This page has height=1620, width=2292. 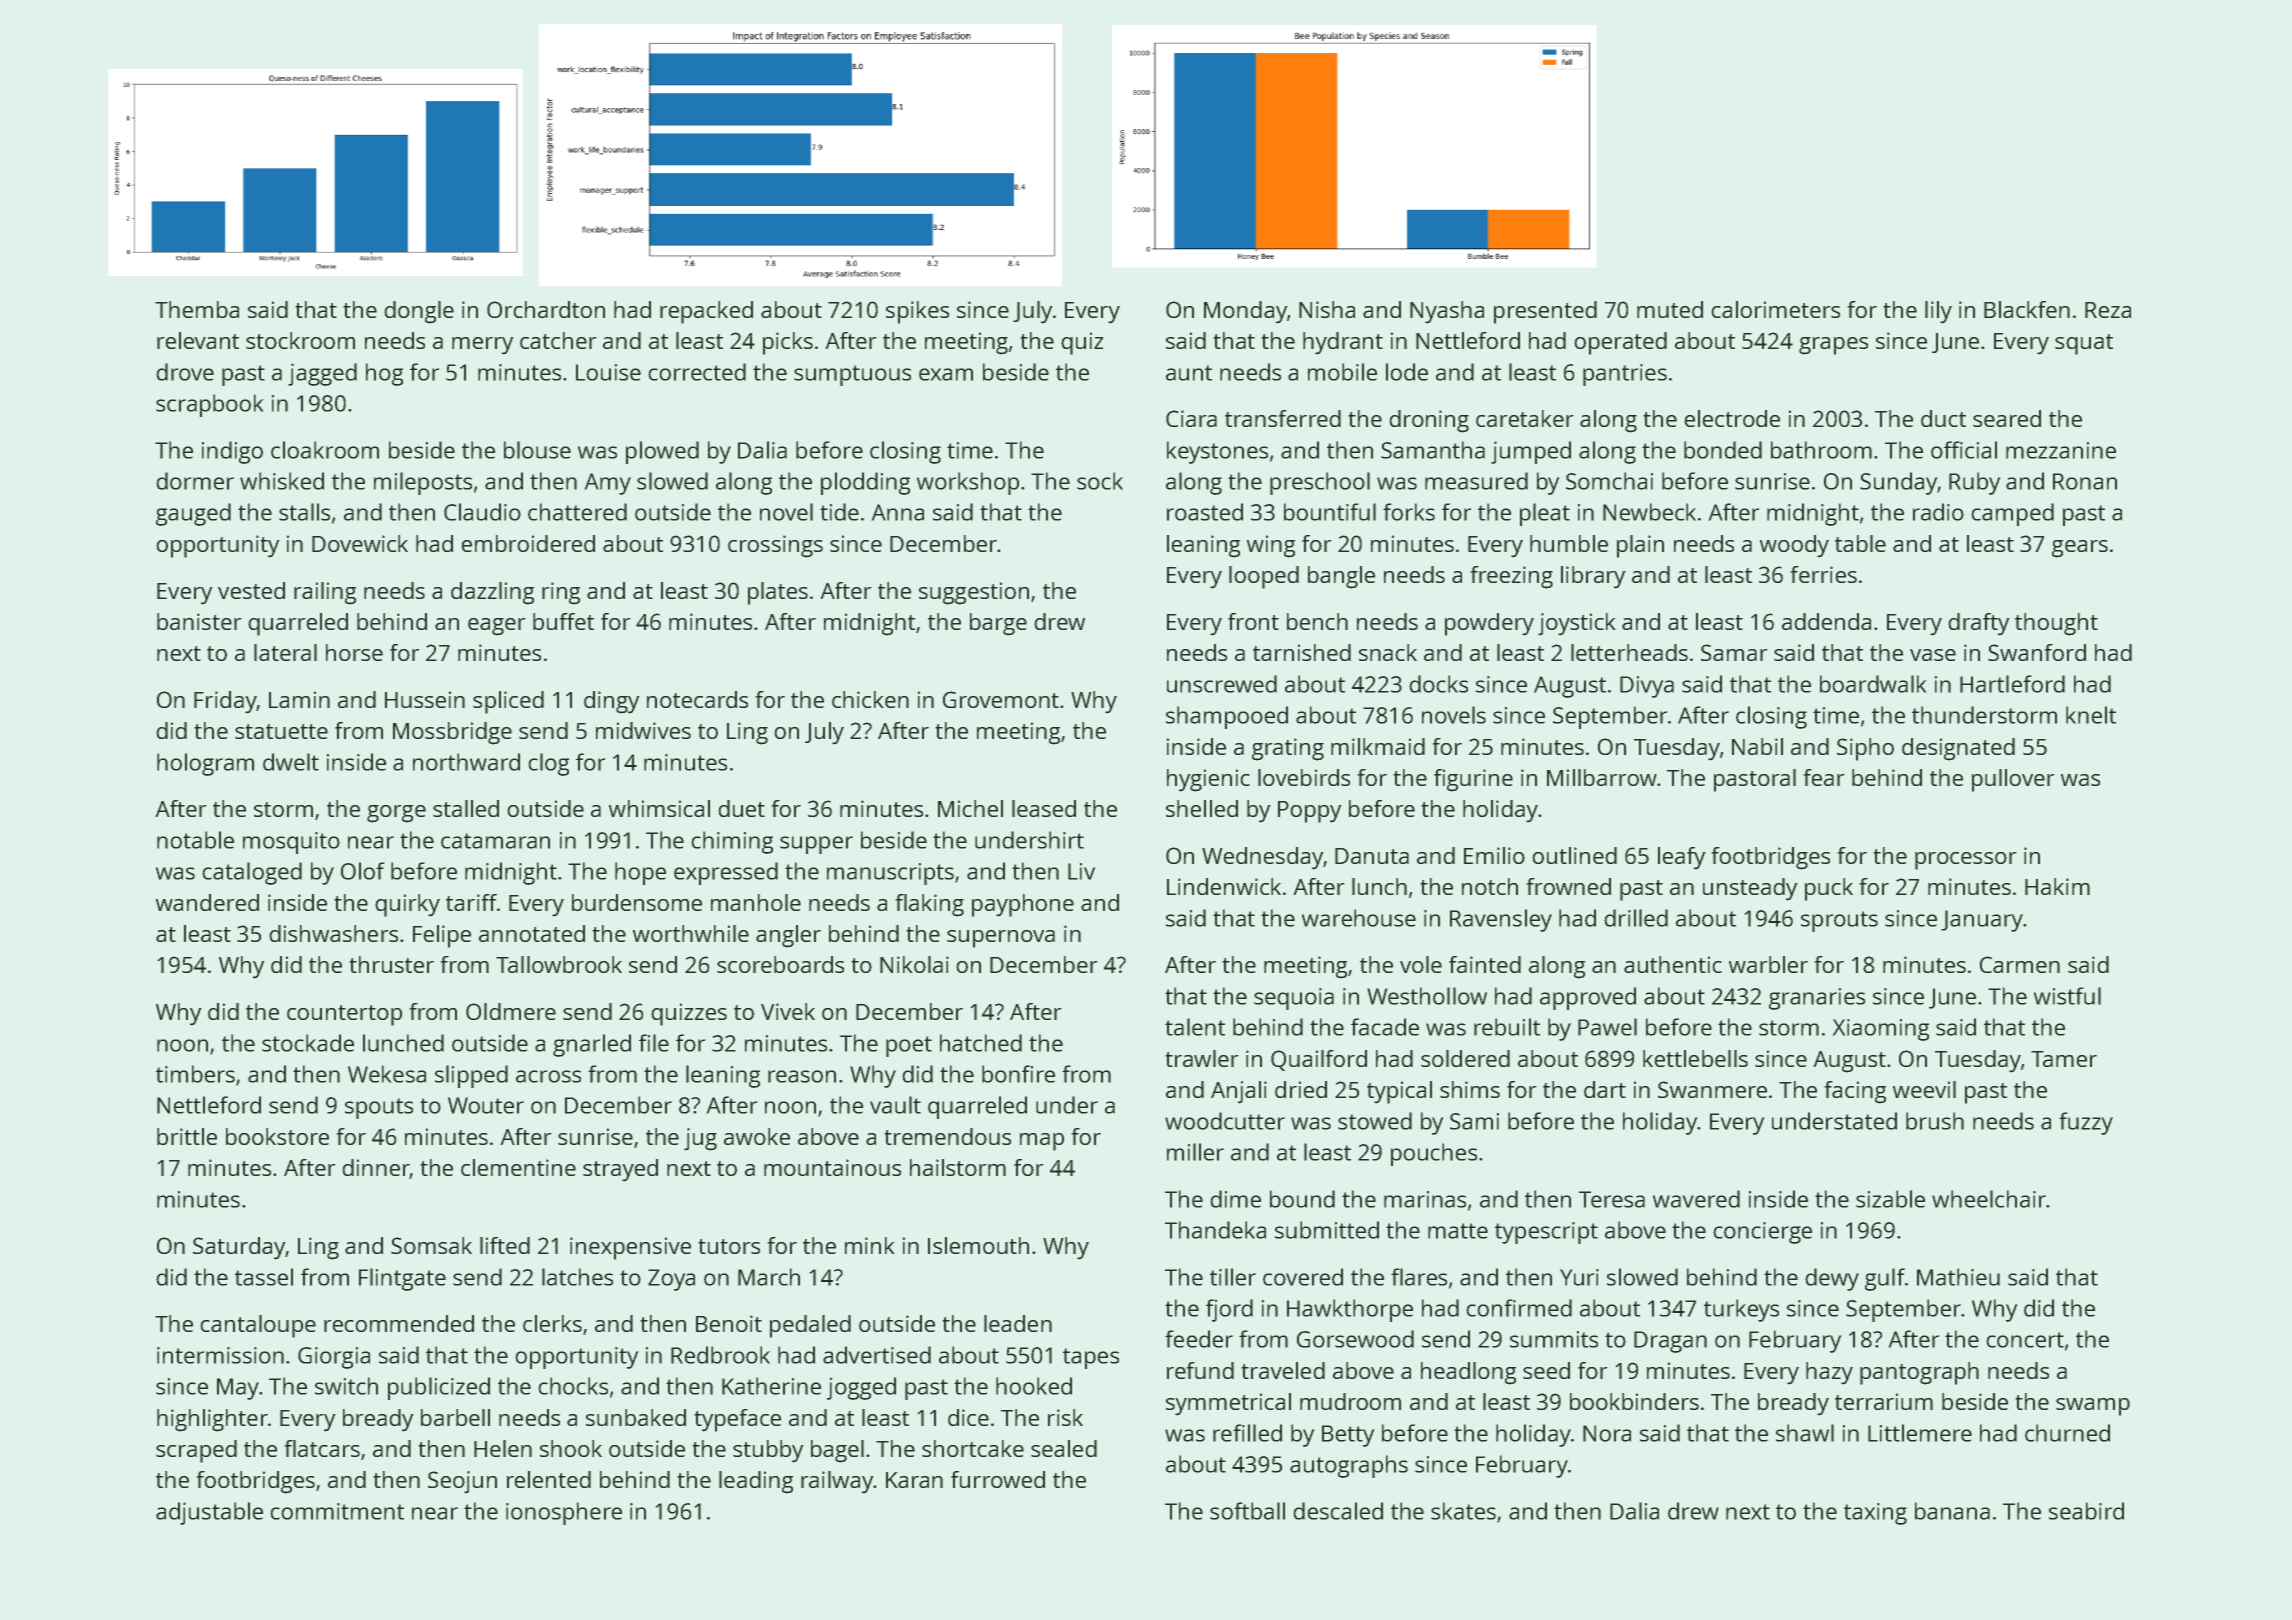 What do you see at coordinates (1473, 780) in the page?
I see `figurine` at bounding box center [1473, 780].
